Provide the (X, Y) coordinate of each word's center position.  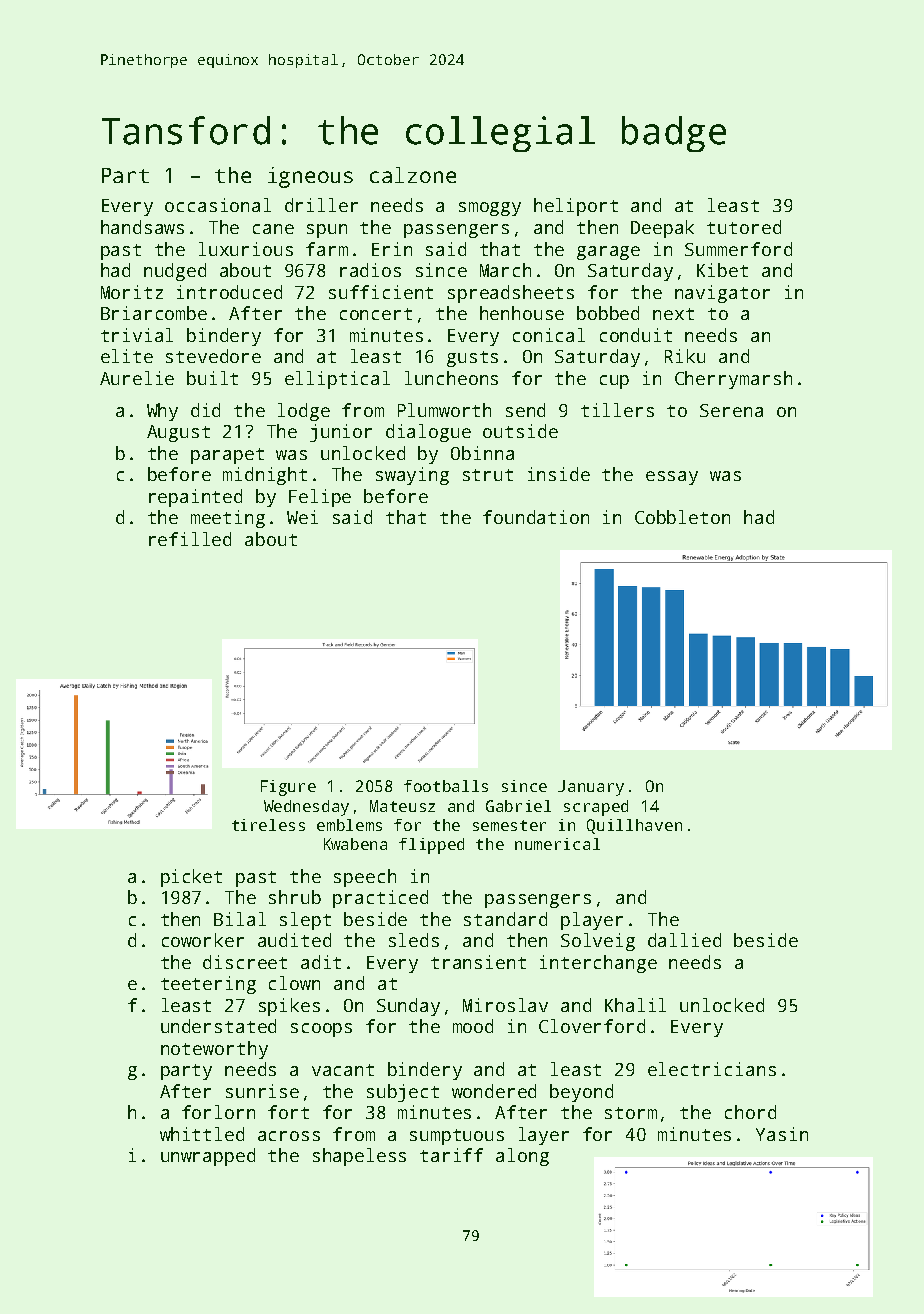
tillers (617, 410)
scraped (596, 808)
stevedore (213, 356)
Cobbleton (682, 517)
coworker (203, 940)
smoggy (490, 209)
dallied (684, 940)
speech (365, 878)
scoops (321, 1030)
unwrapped (208, 1157)
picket (191, 878)
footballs (446, 786)
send (525, 410)
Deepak (662, 229)
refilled (190, 539)
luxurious (246, 249)
